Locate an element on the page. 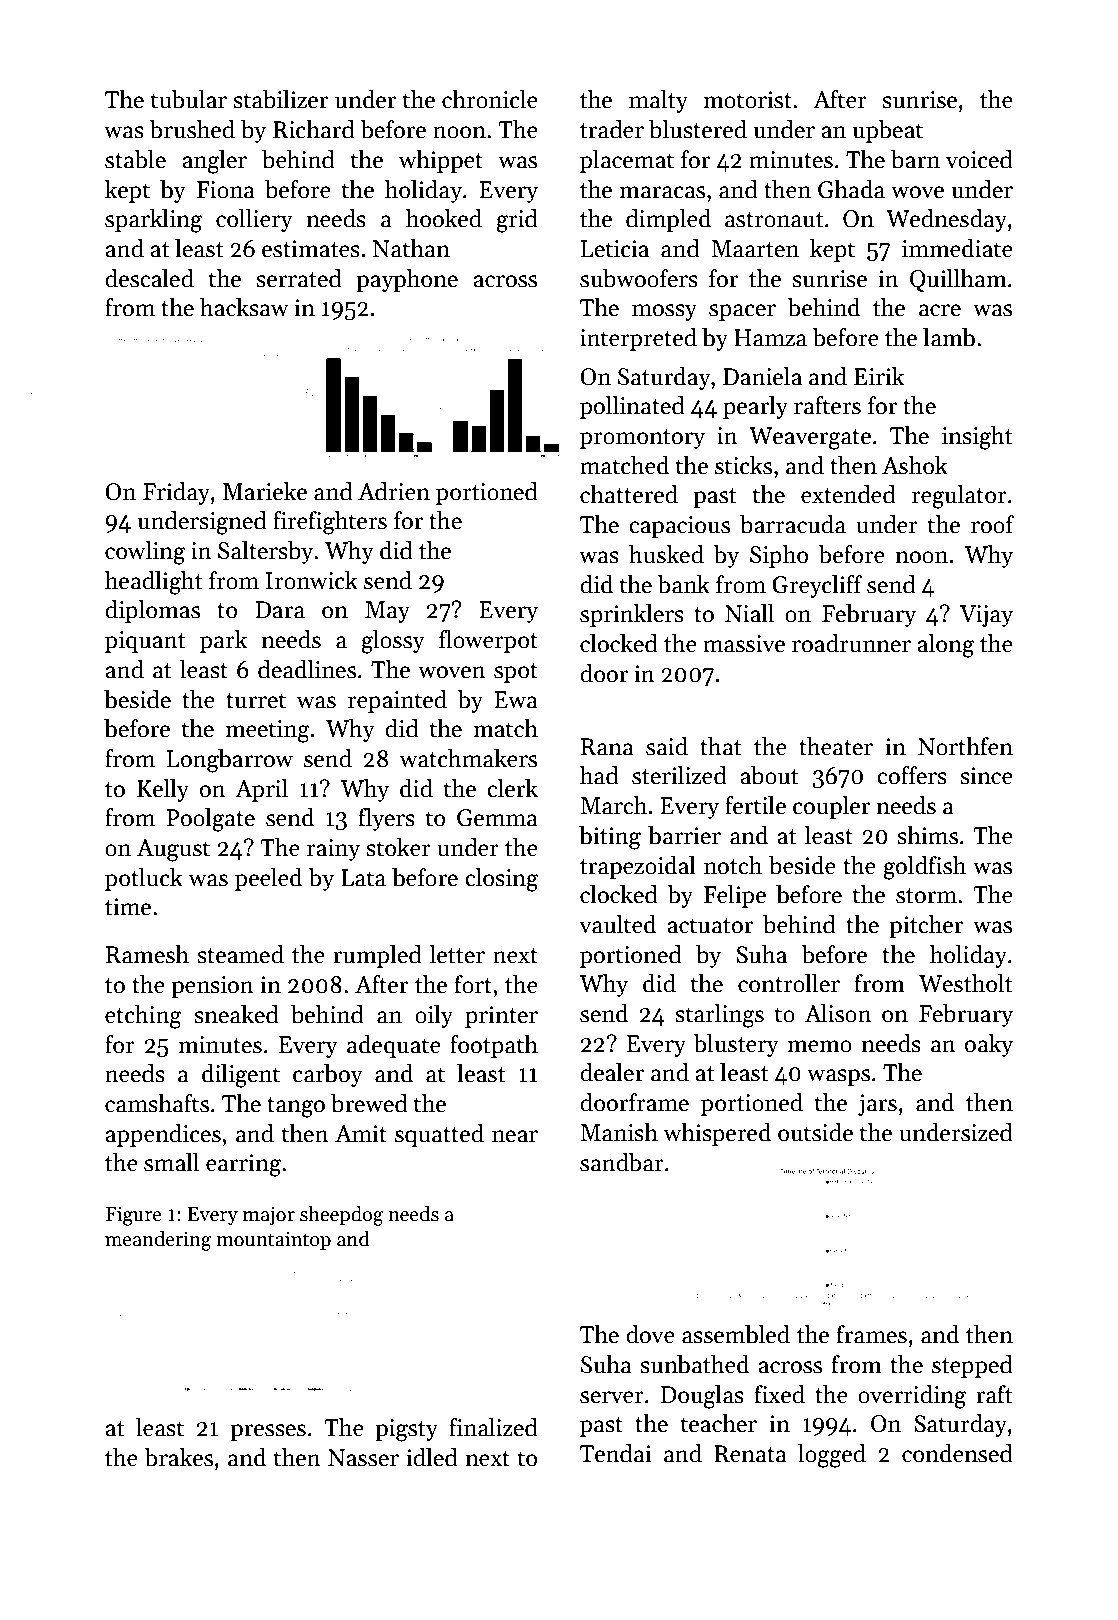  Felipe is located at coordinates (735, 896).
